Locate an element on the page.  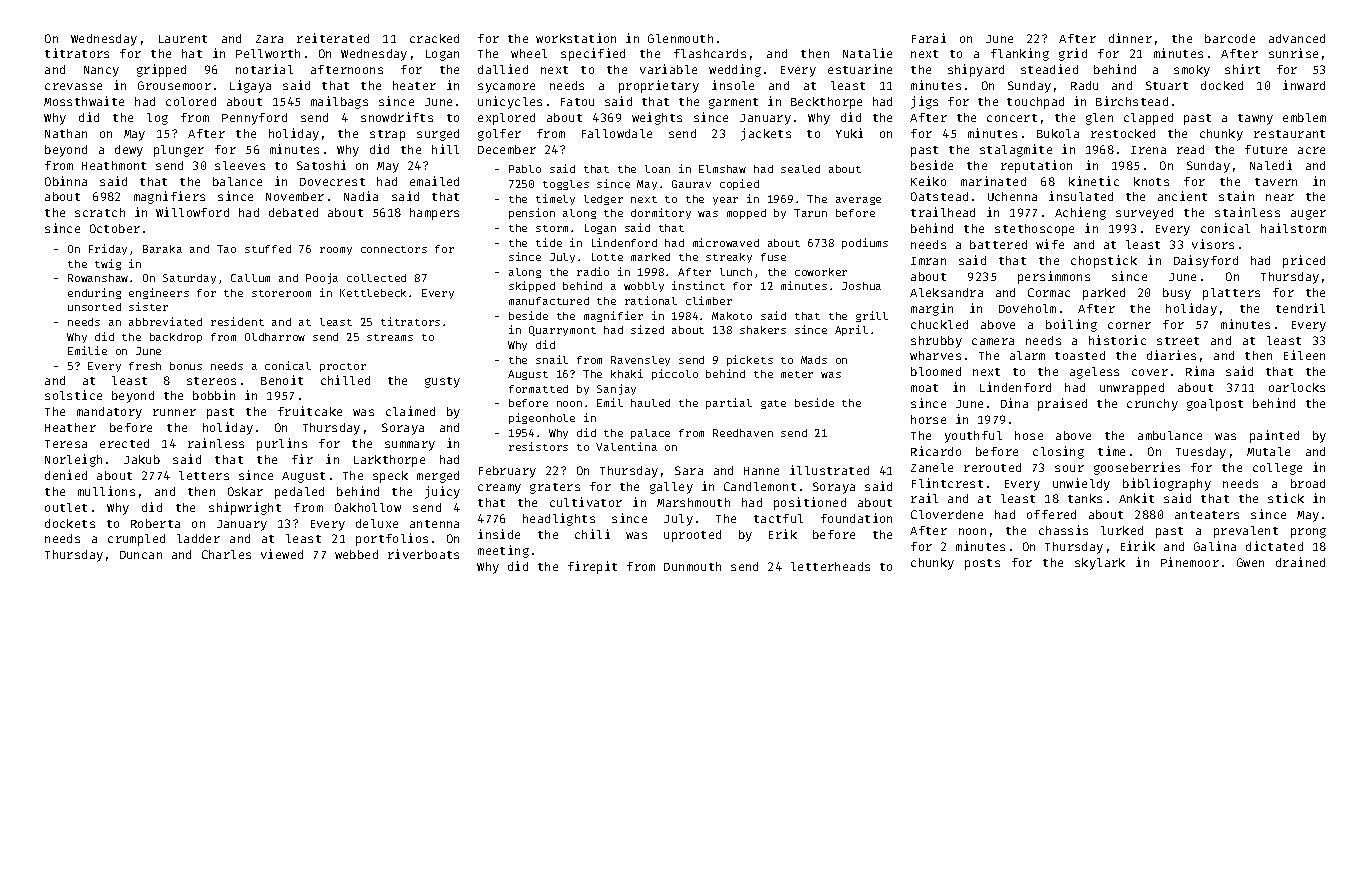
year is located at coordinates (725, 201).
